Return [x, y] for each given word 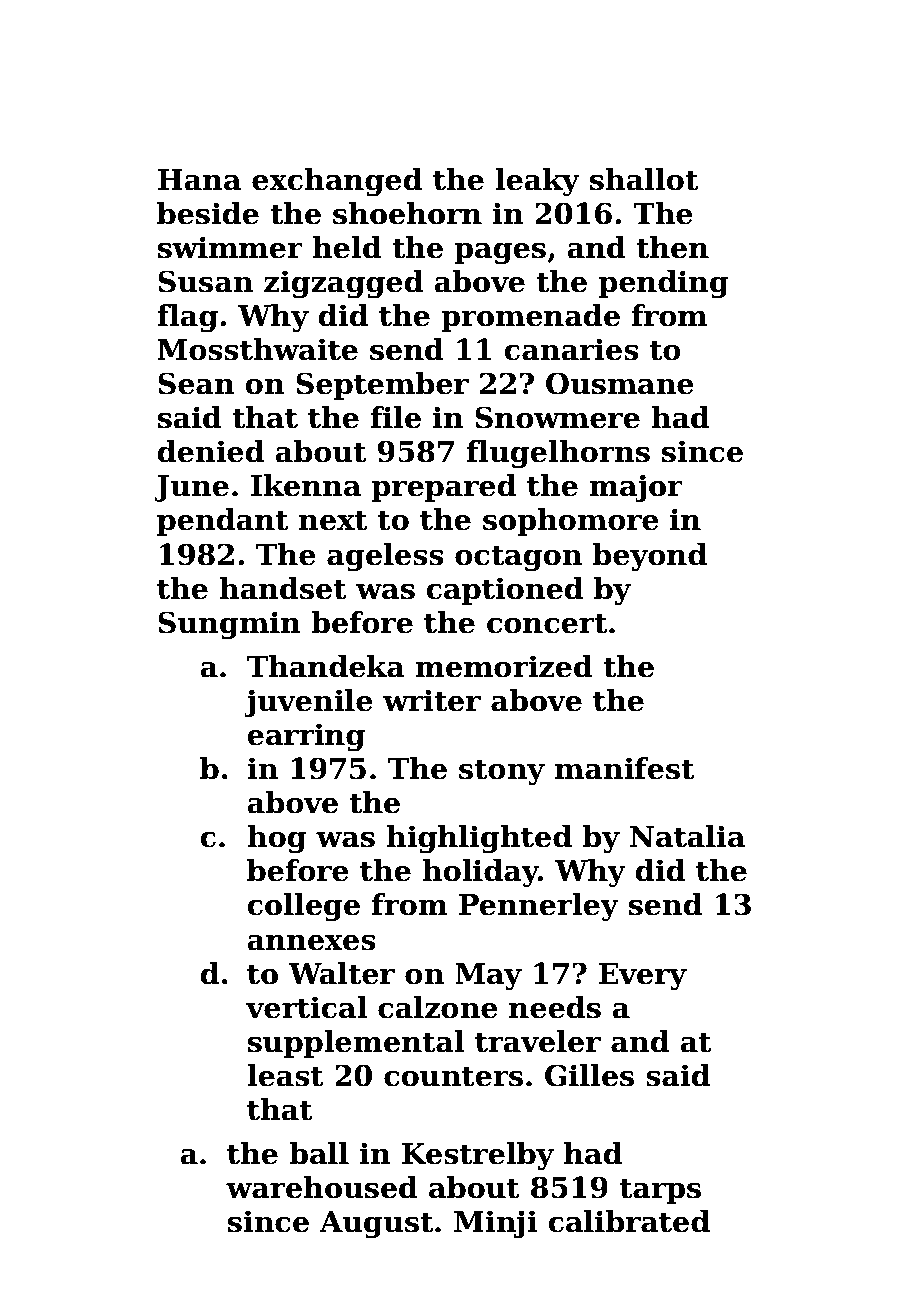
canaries [571, 349]
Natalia [687, 836]
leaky [537, 182]
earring [306, 737]
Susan [205, 281]
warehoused [322, 1187]
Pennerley [539, 907]
